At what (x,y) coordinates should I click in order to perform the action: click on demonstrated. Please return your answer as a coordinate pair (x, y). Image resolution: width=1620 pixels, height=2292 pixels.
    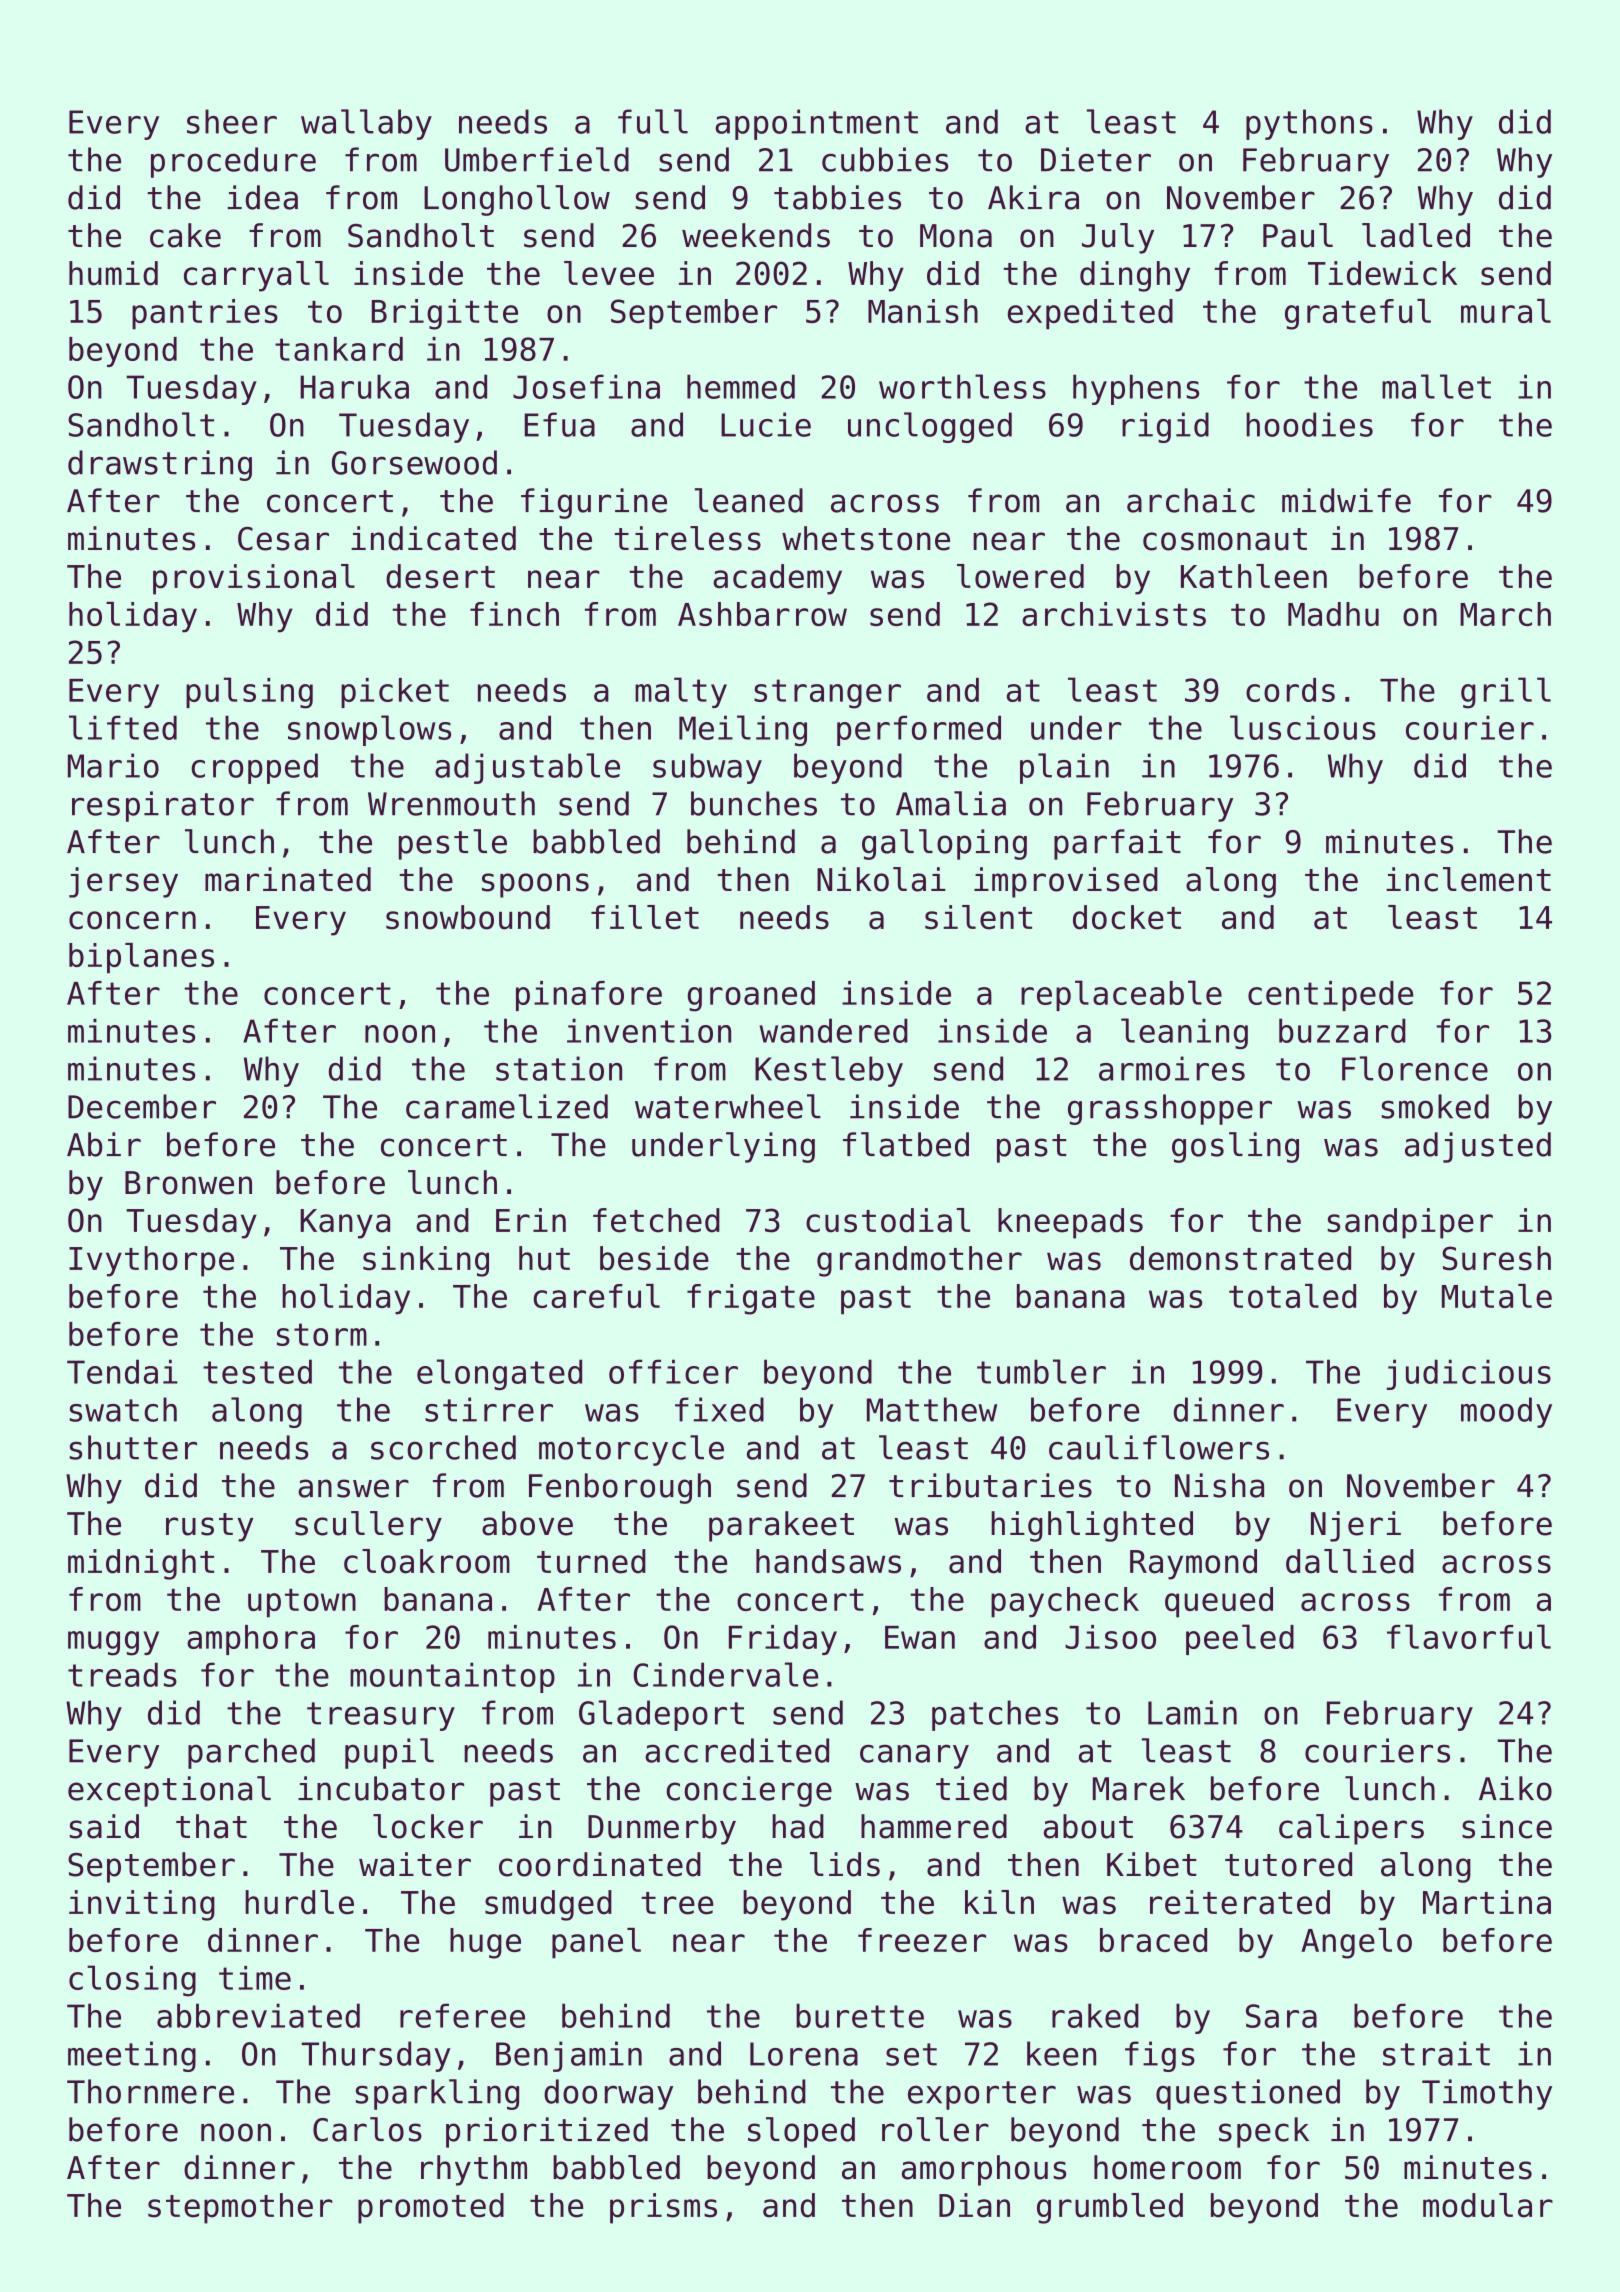
    Looking at the image, I should click on (1240, 1258).
